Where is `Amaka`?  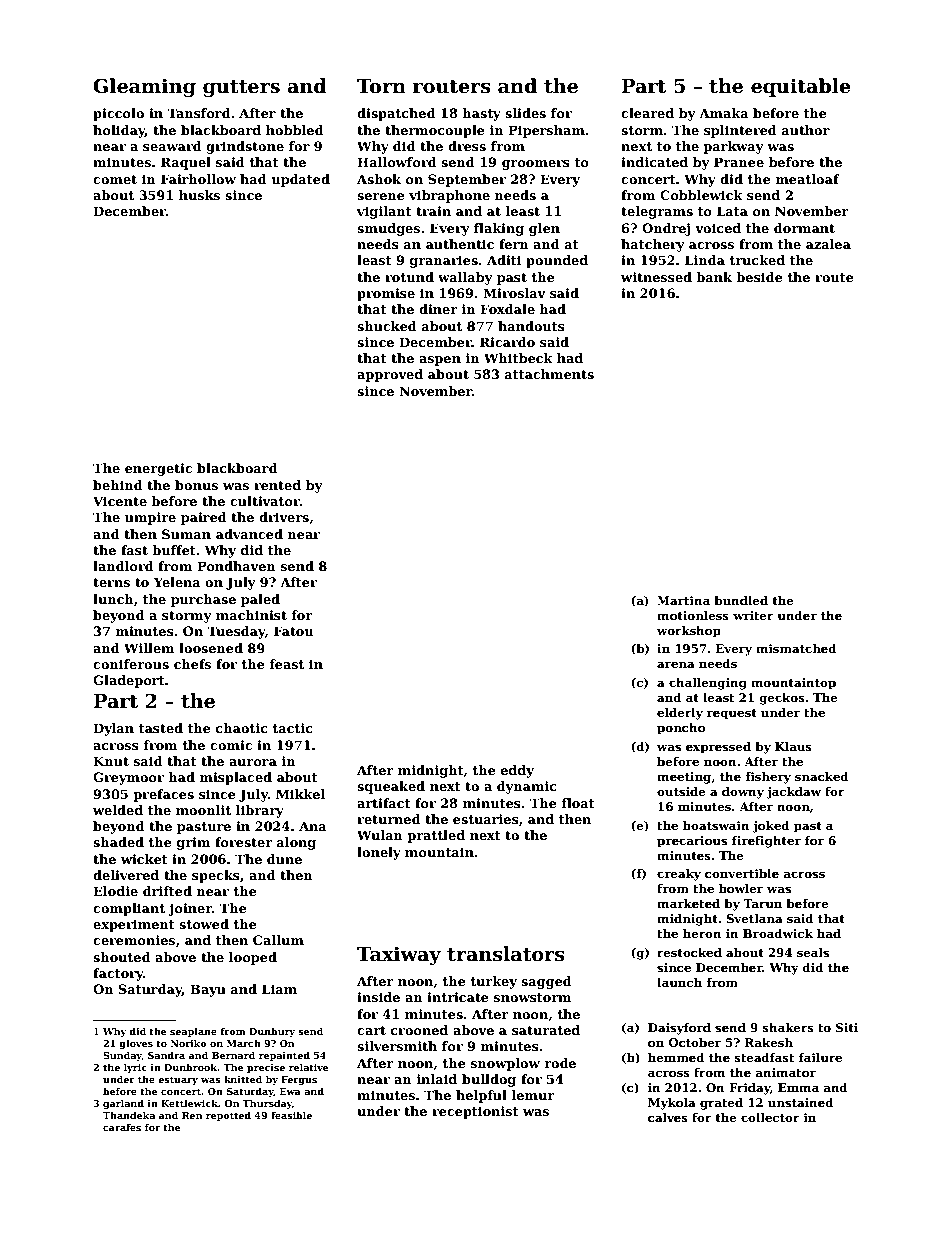 Amaka is located at coordinates (724, 113).
